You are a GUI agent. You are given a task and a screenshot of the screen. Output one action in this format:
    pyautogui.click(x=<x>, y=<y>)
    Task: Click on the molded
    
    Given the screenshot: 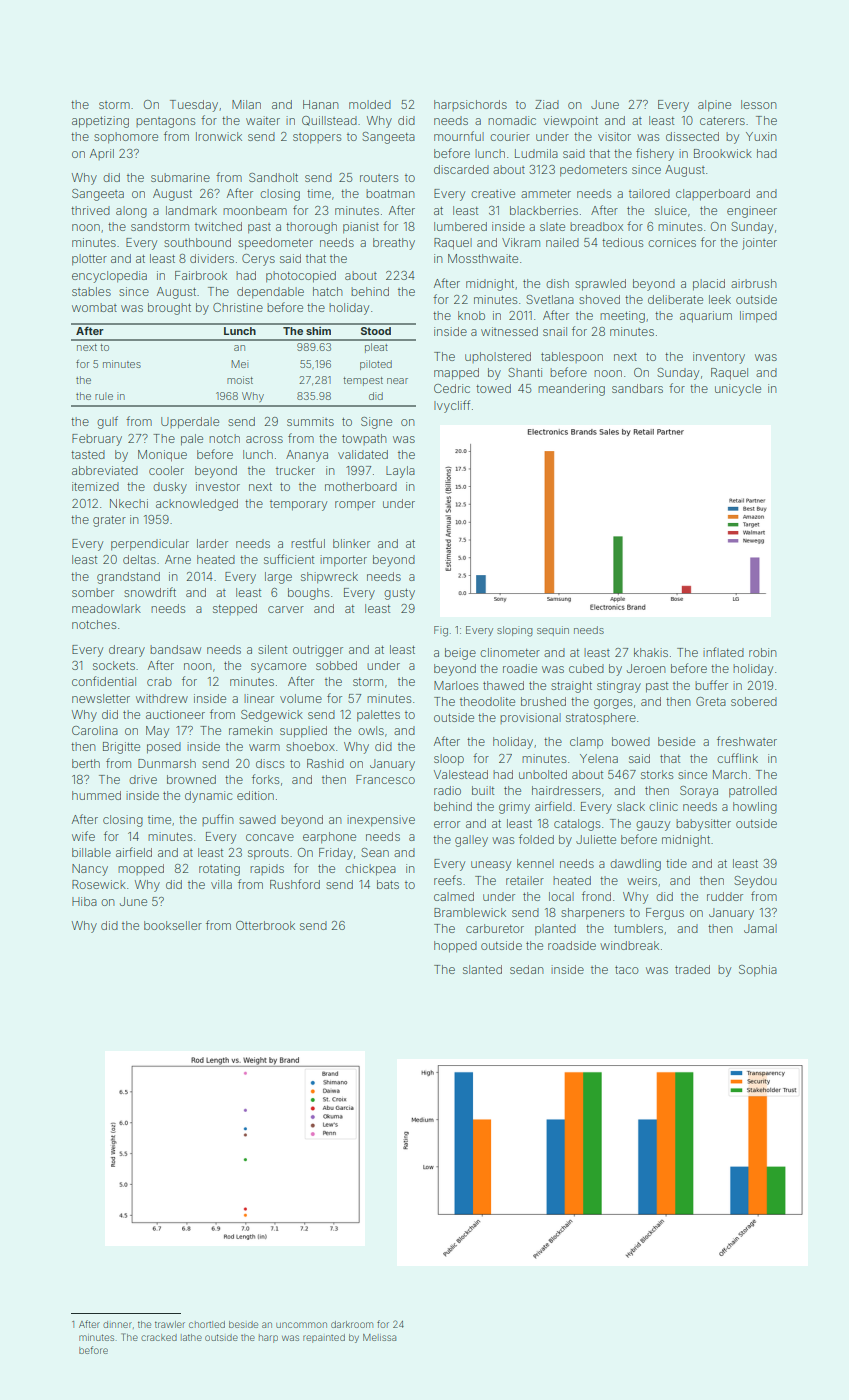 What is the action you would take?
    pyautogui.click(x=370, y=104)
